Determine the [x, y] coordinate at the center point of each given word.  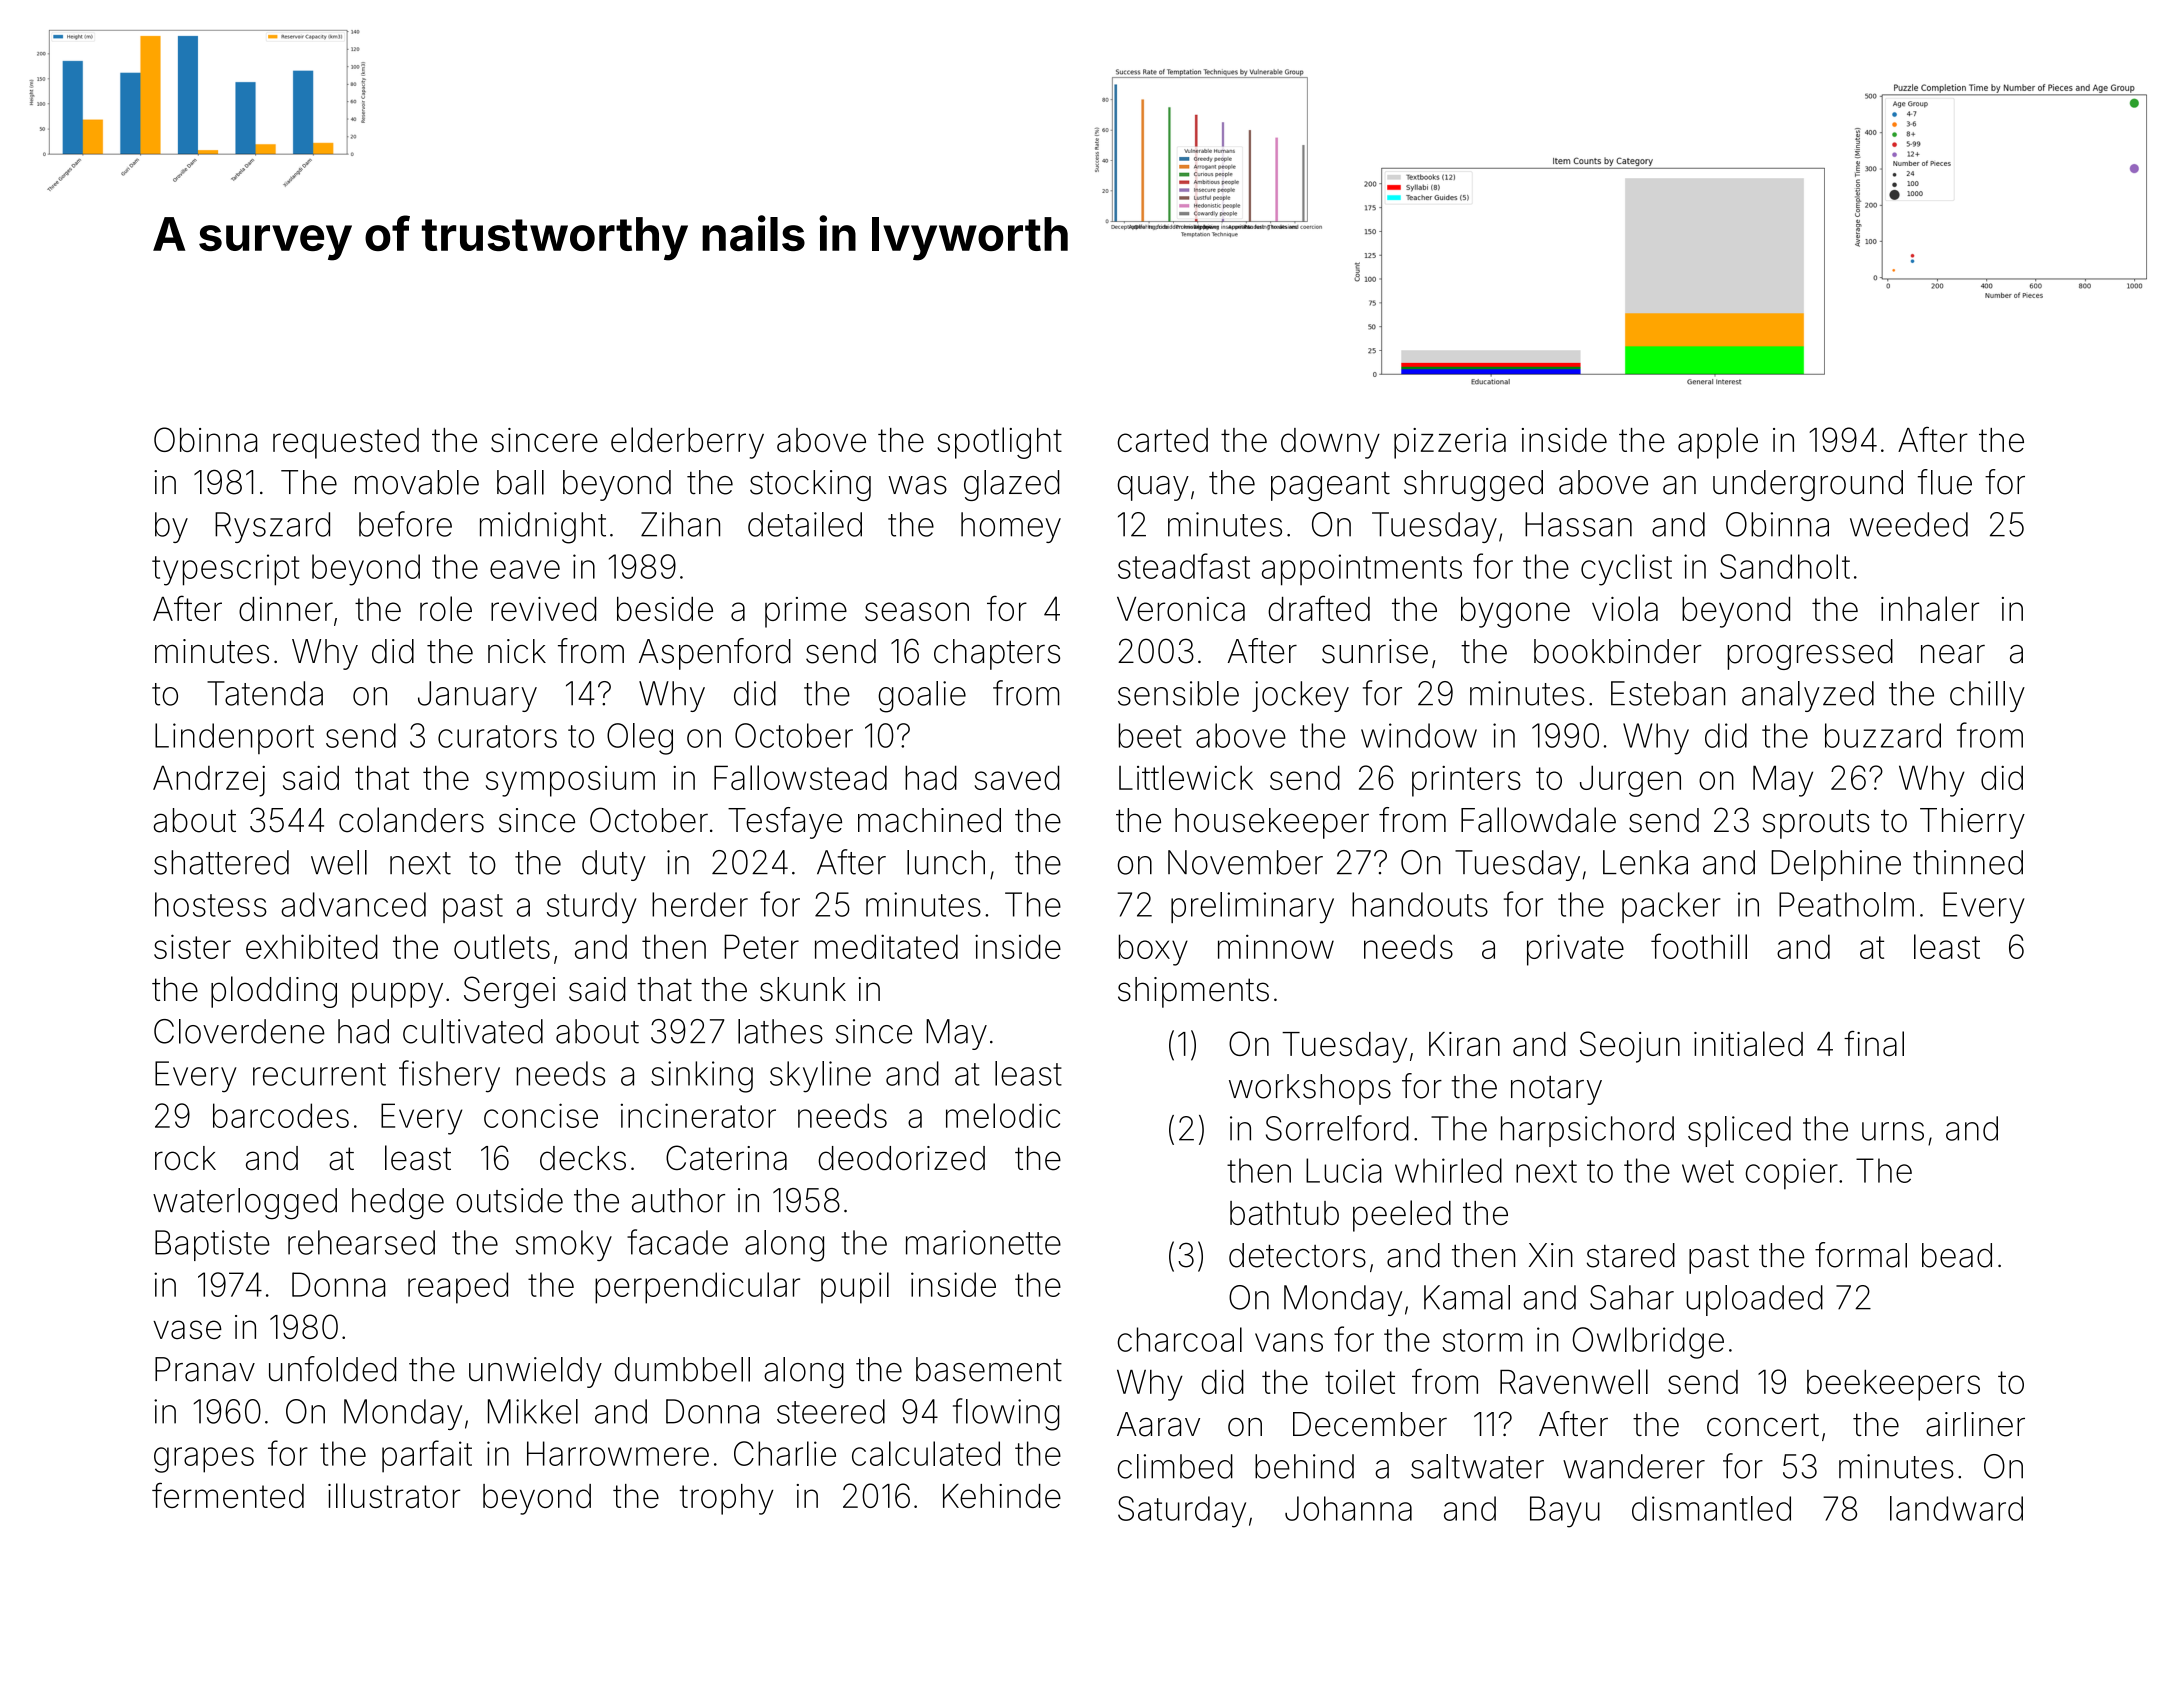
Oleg [640, 739]
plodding [274, 992]
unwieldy [535, 1372]
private [1575, 950]
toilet [1360, 1381]
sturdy [592, 908]
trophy [727, 1499]
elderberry [687, 443]
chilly [1987, 696]
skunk [803, 989]
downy [1330, 443]
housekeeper [1272, 823]
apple [1718, 443]
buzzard [1883, 735]
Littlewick [1186, 777]
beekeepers [1893, 1385]
